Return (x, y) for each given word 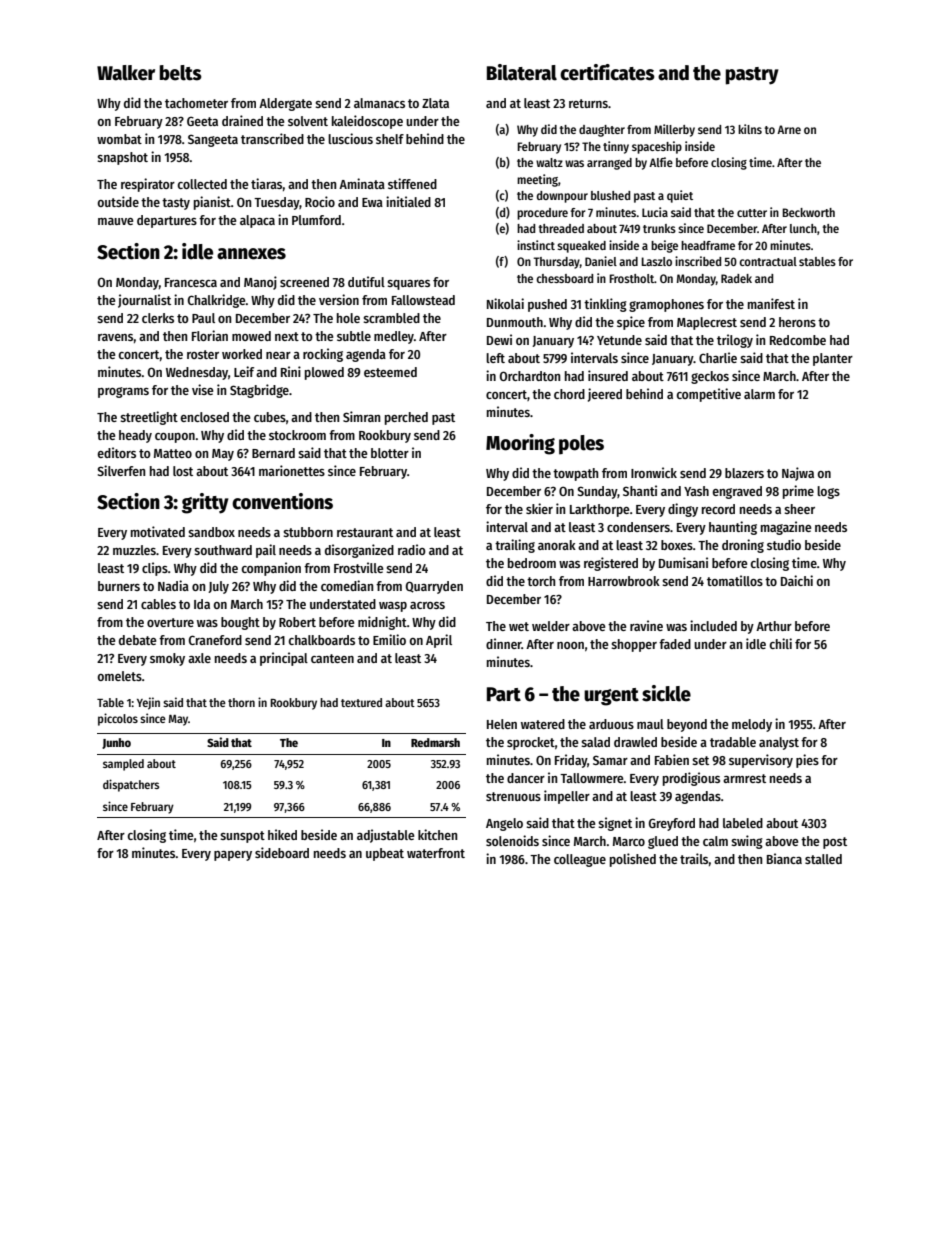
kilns (750, 129)
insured (608, 375)
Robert (297, 622)
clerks (158, 318)
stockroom (297, 435)
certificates (607, 72)
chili (780, 643)
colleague (580, 860)
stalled (823, 859)
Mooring (520, 444)
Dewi (499, 339)
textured (361, 702)
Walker (126, 73)
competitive (708, 395)
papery (233, 856)
